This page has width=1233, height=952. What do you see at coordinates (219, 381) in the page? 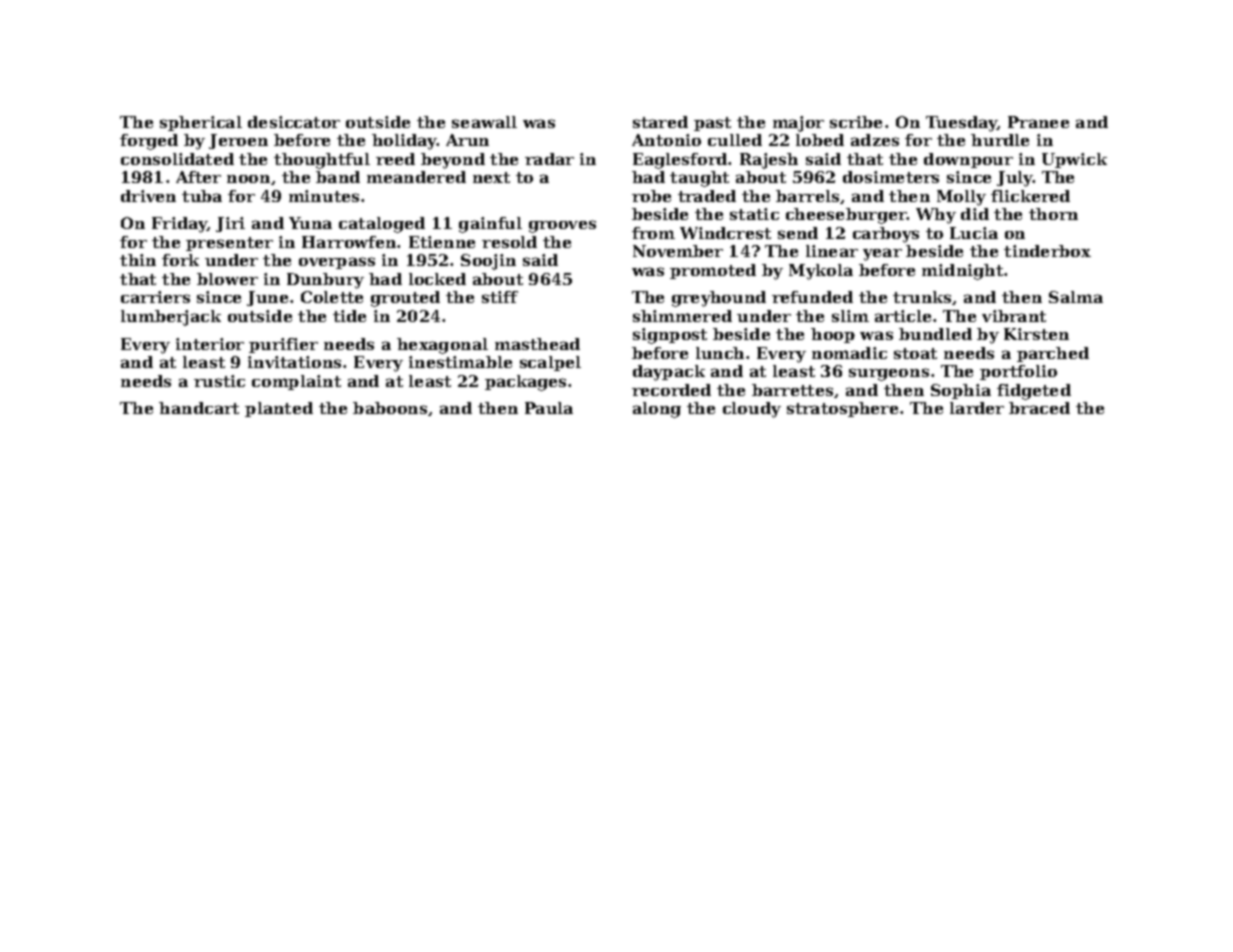
I see `rustic` at bounding box center [219, 381].
